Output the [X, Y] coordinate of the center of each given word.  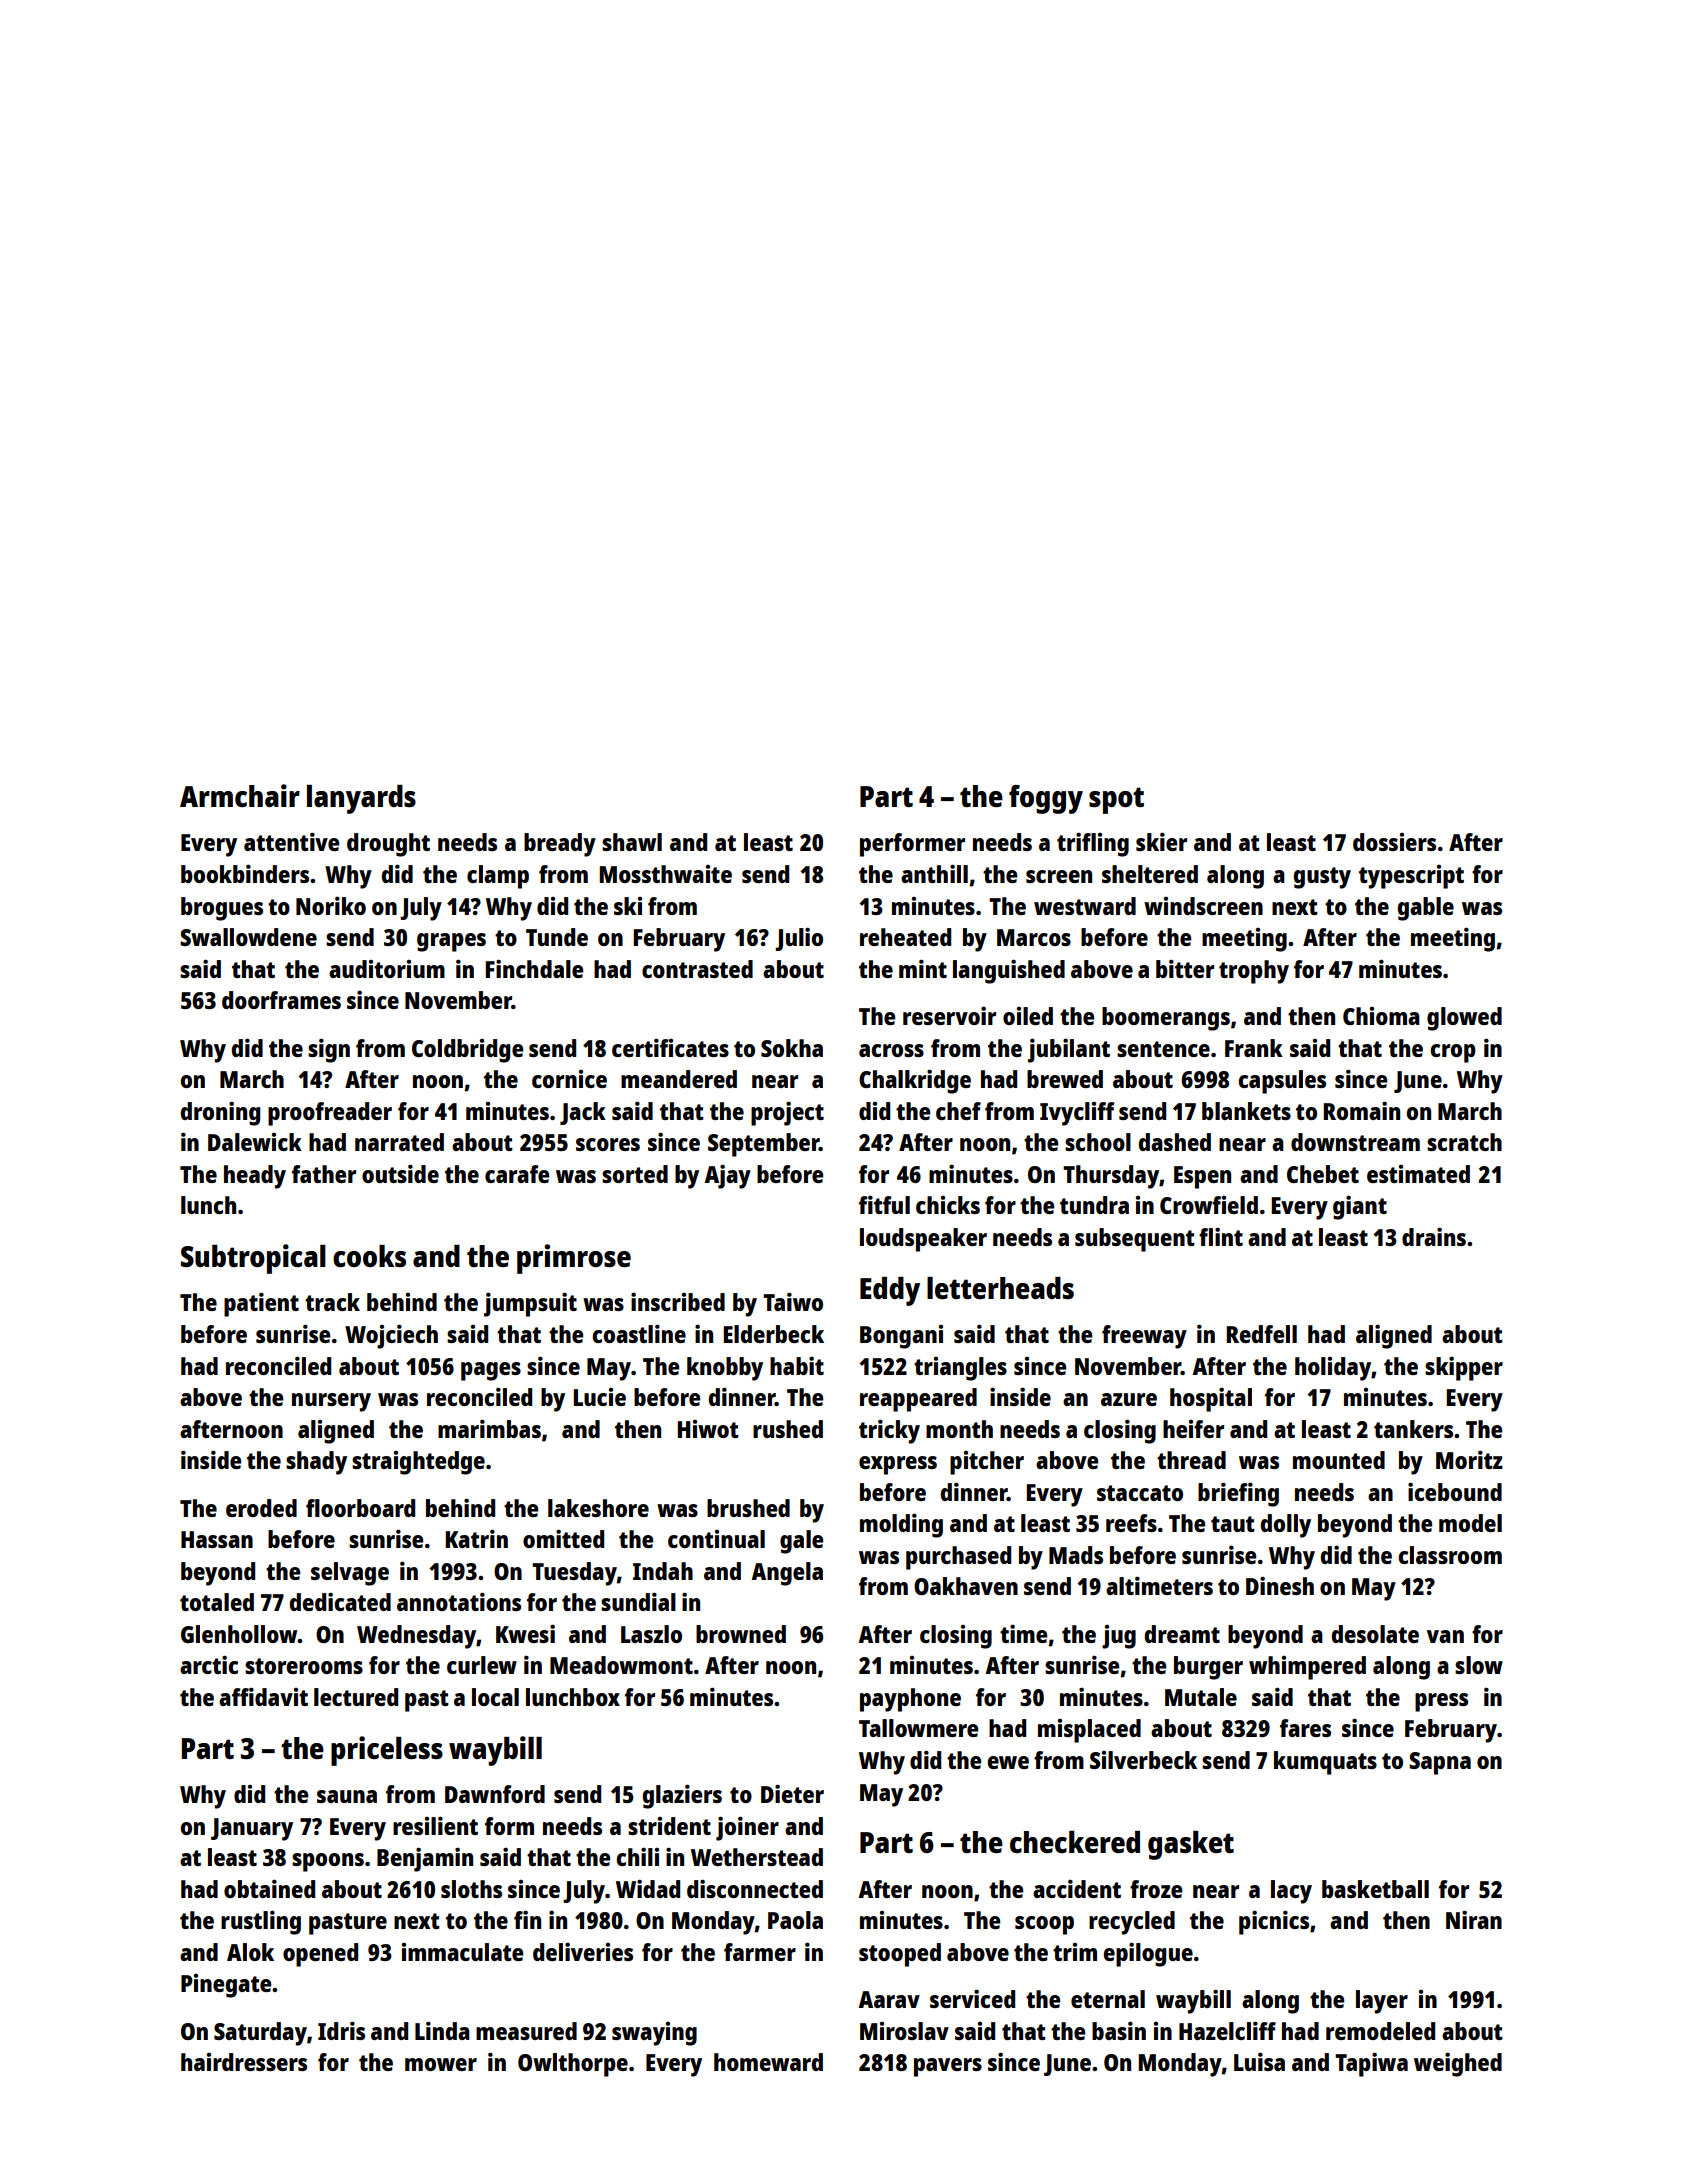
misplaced [1089, 1731]
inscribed [678, 1301]
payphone [910, 1700]
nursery [331, 1402]
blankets [1246, 1111]
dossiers [1394, 842]
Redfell [1261, 1334]
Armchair [240, 795]
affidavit [263, 1696]
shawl [632, 842]
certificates [670, 1047]
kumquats [1325, 1763]
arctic [209, 1664]
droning [220, 1113]
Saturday [260, 2034]
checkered [1075, 1842]
